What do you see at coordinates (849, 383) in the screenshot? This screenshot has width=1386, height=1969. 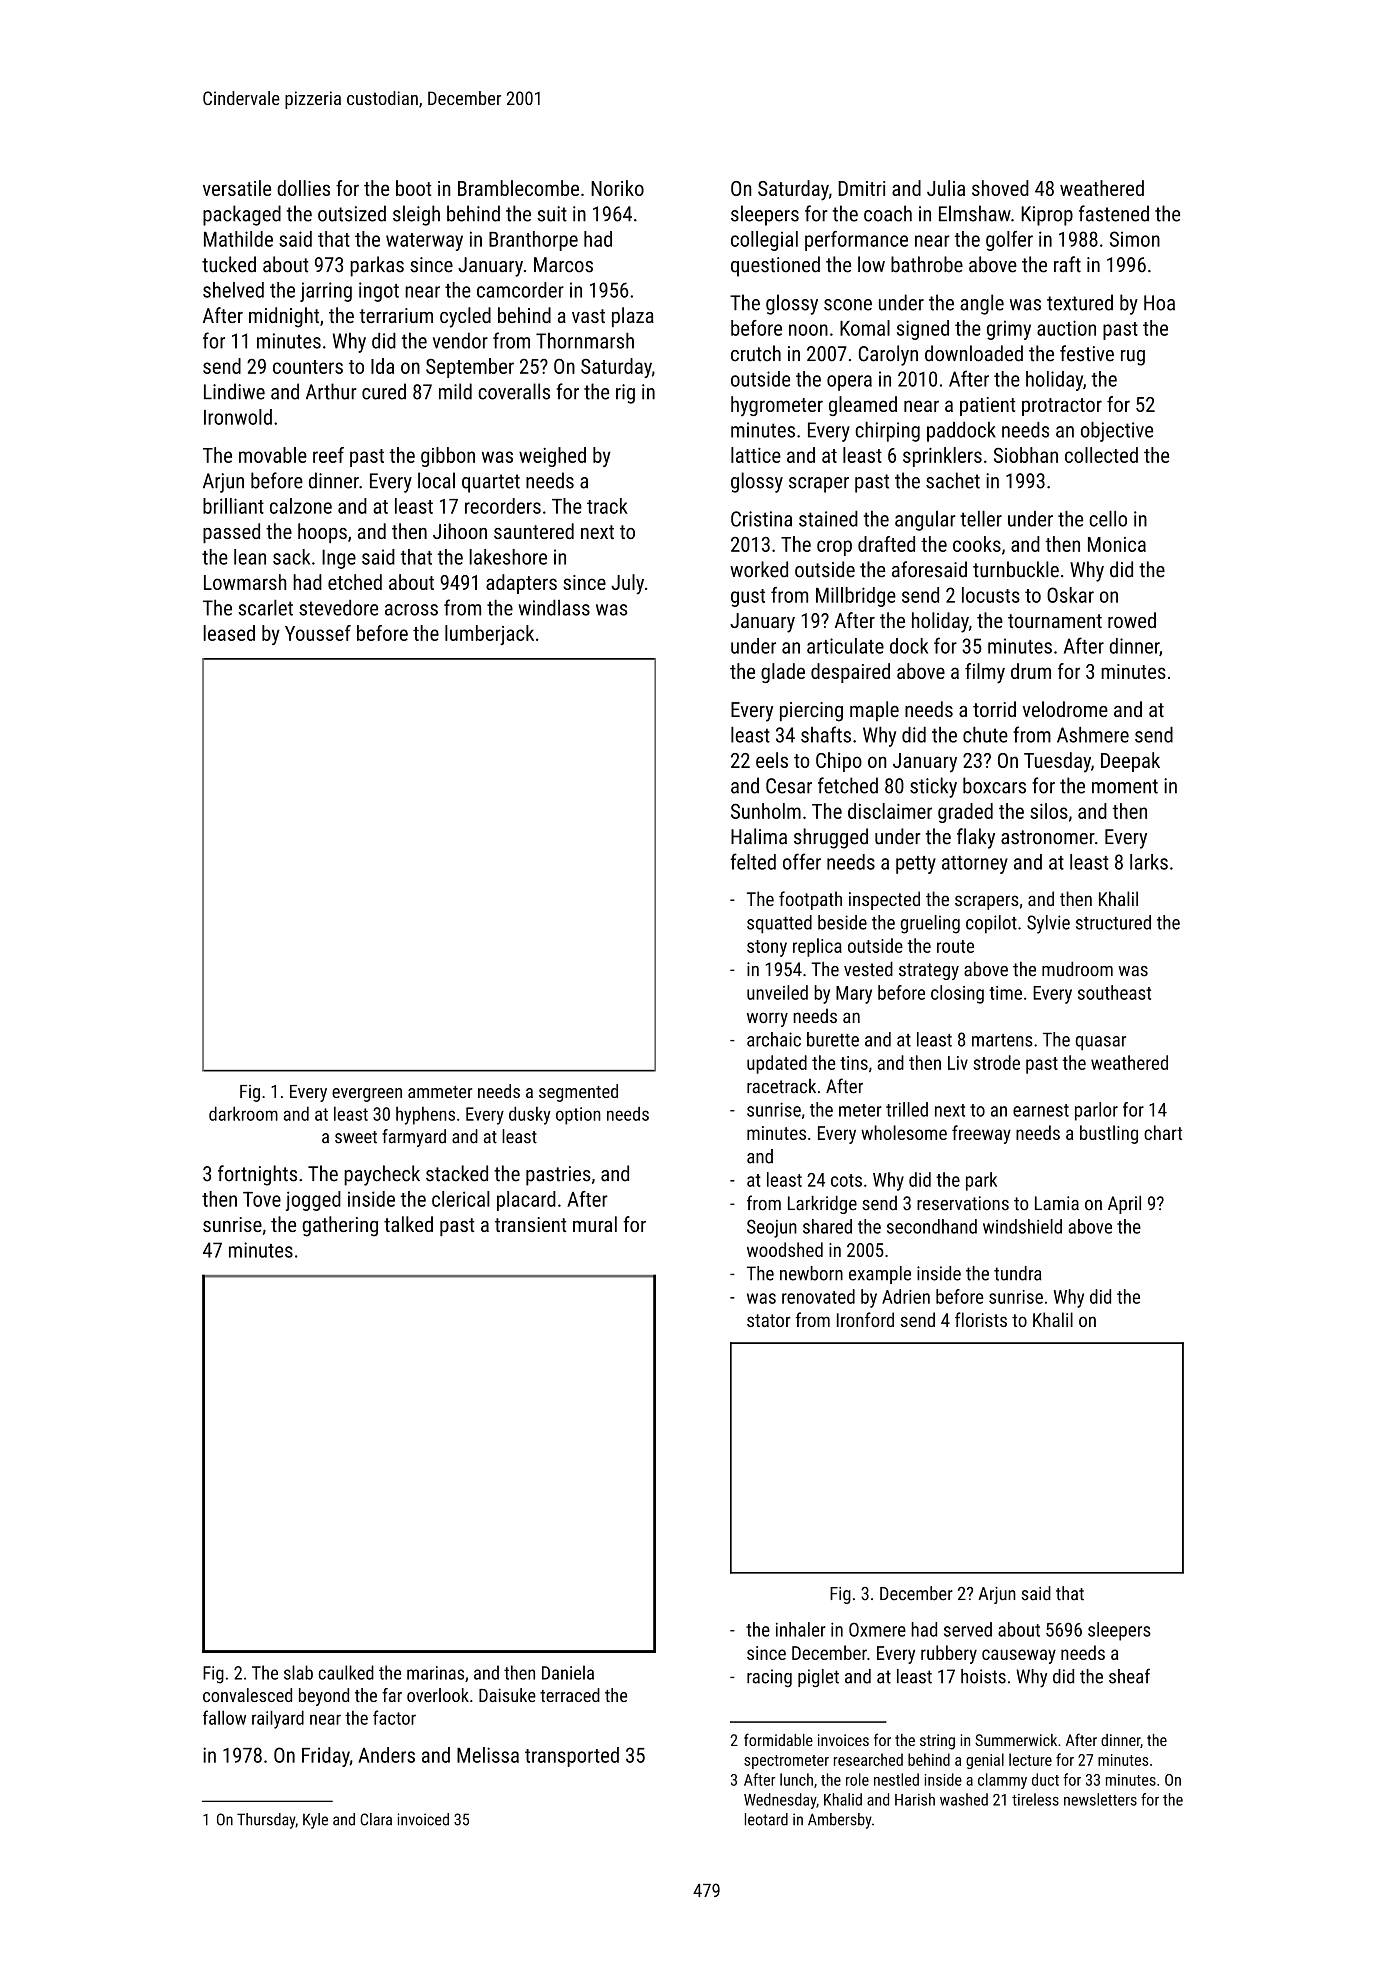 I see `opera` at bounding box center [849, 383].
